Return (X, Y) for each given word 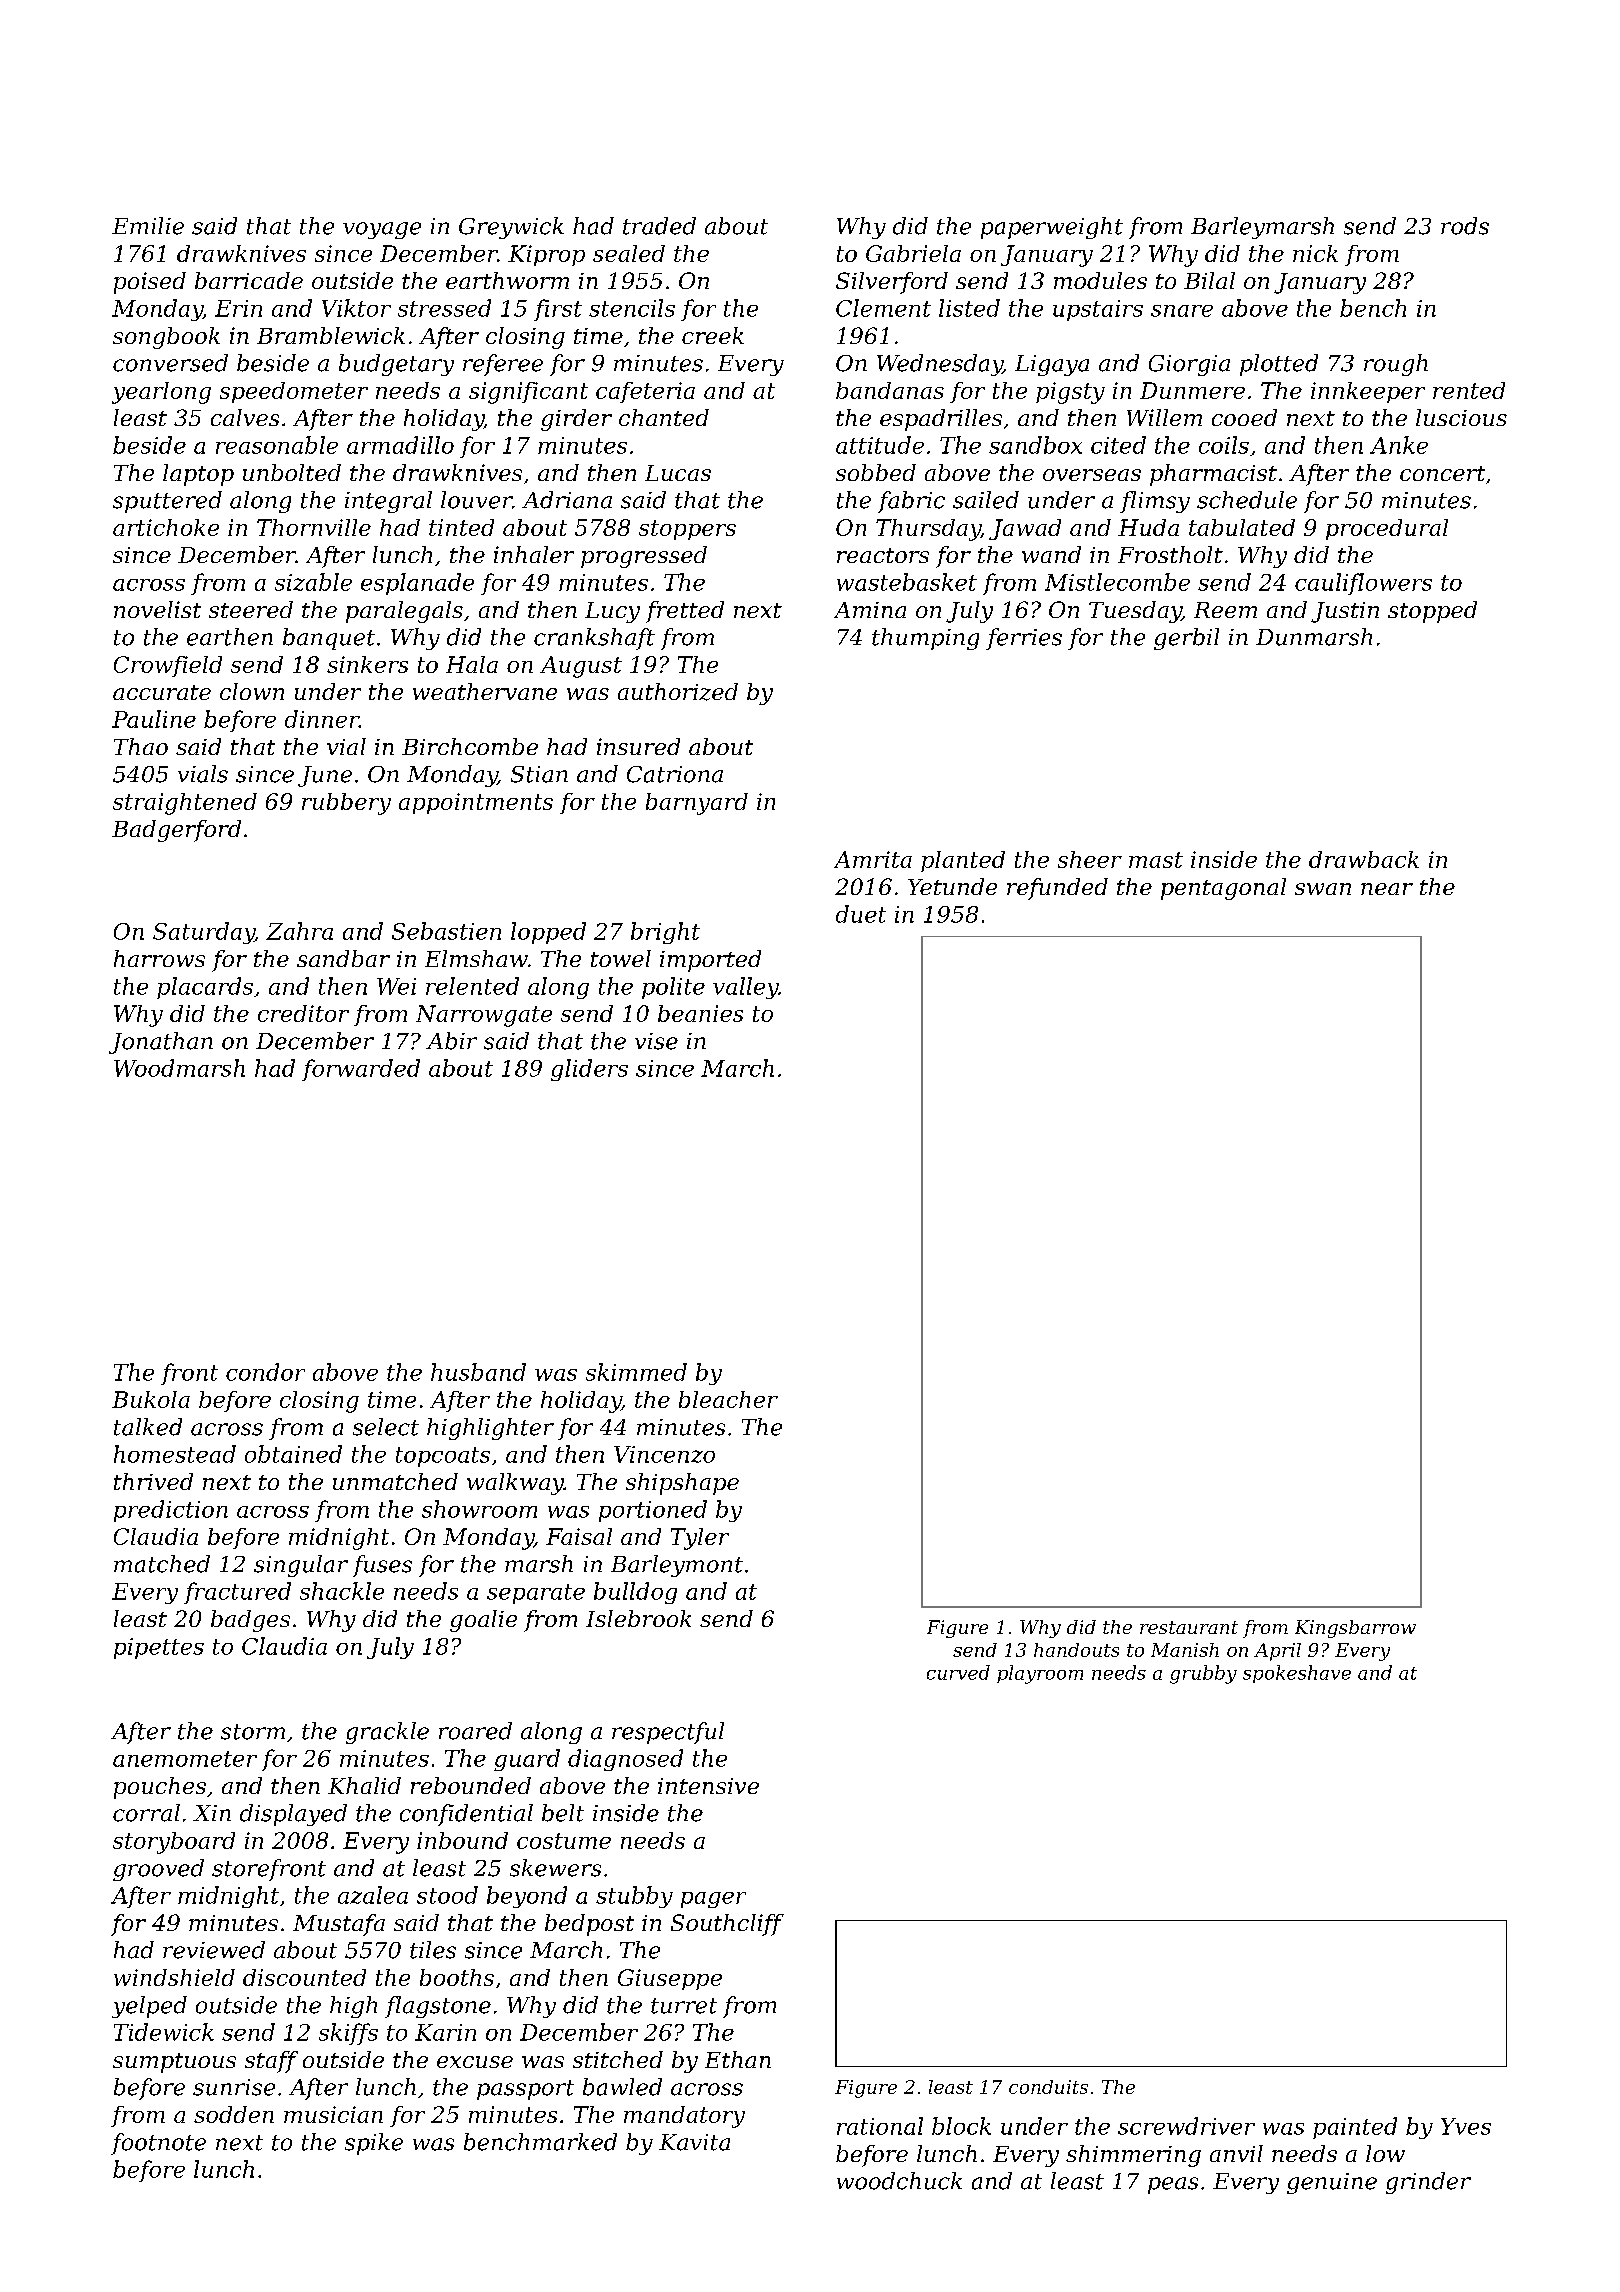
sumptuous (174, 2063)
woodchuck (899, 2181)
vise (656, 1041)
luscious (1461, 417)
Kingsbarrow (1355, 1629)
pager (713, 1900)
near (1387, 889)
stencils (632, 308)
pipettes (159, 1648)
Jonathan (161, 1043)
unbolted (292, 472)
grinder (1428, 2183)
